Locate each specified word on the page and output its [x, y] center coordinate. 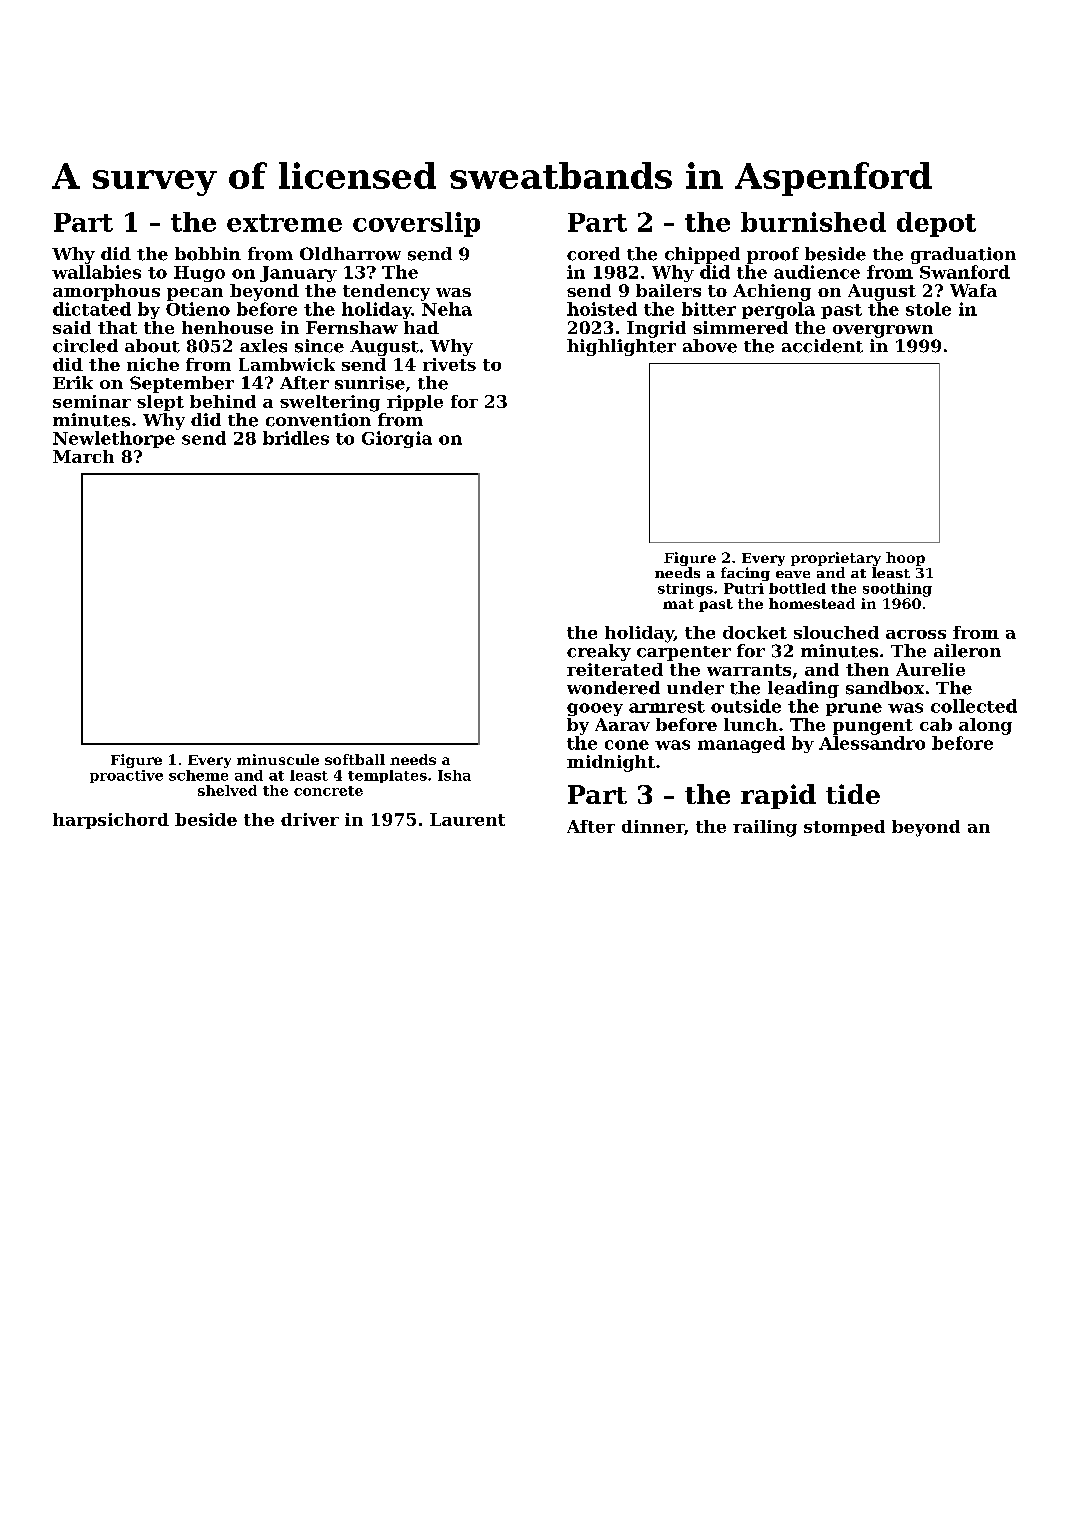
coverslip [416, 224]
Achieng [772, 292]
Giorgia [397, 439]
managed [741, 744]
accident [822, 346]
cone [627, 745]
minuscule [278, 759]
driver [310, 819]
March [83, 456]
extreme [284, 223]
